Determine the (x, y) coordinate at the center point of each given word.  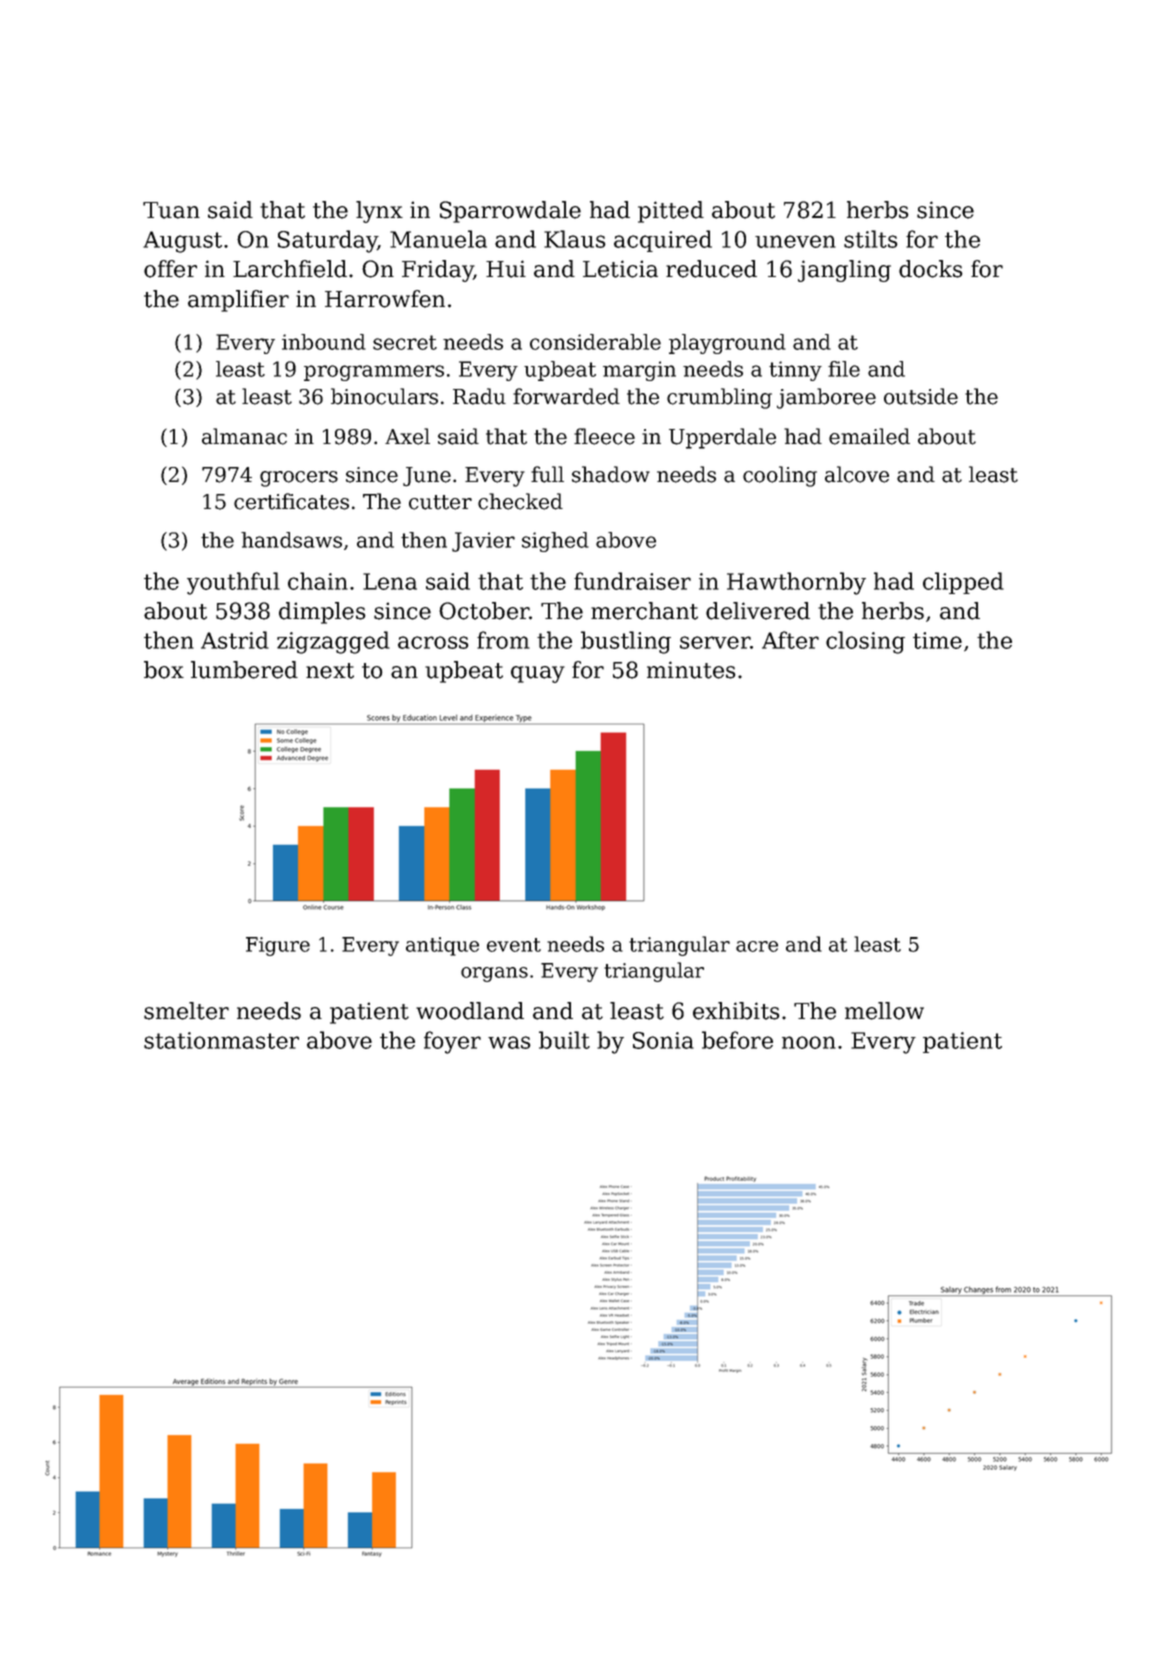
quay (538, 674)
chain (318, 581)
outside (921, 396)
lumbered (244, 670)
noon (809, 1042)
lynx (379, 212)
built (564, 1040)
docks (931, 269)
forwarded (566, 396)
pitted (671, 212)
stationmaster (221, 1040)
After (790, 640)
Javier (483, 542)
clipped (963, 583)
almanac (244, 436)
